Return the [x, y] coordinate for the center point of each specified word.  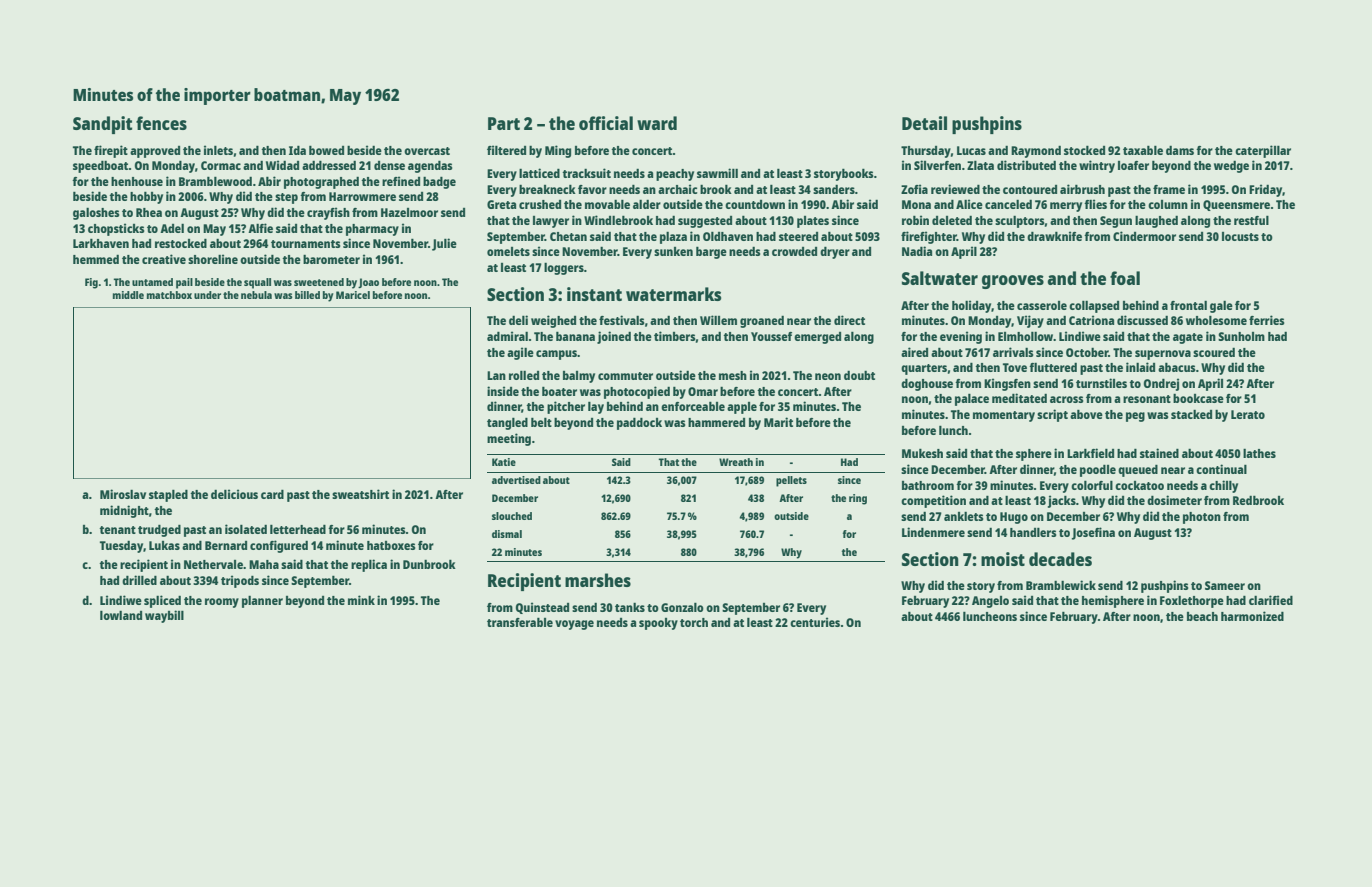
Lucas [971, 150]
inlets [218, 150]
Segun [1116, 222]
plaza [673, 237]
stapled [168, 495]
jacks [1062, 501]
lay [596, 407]
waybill [164, 616]
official [606, 123]
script [1052, 415]
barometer [331, 259]
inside [503, 391]
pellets [791, 481]
